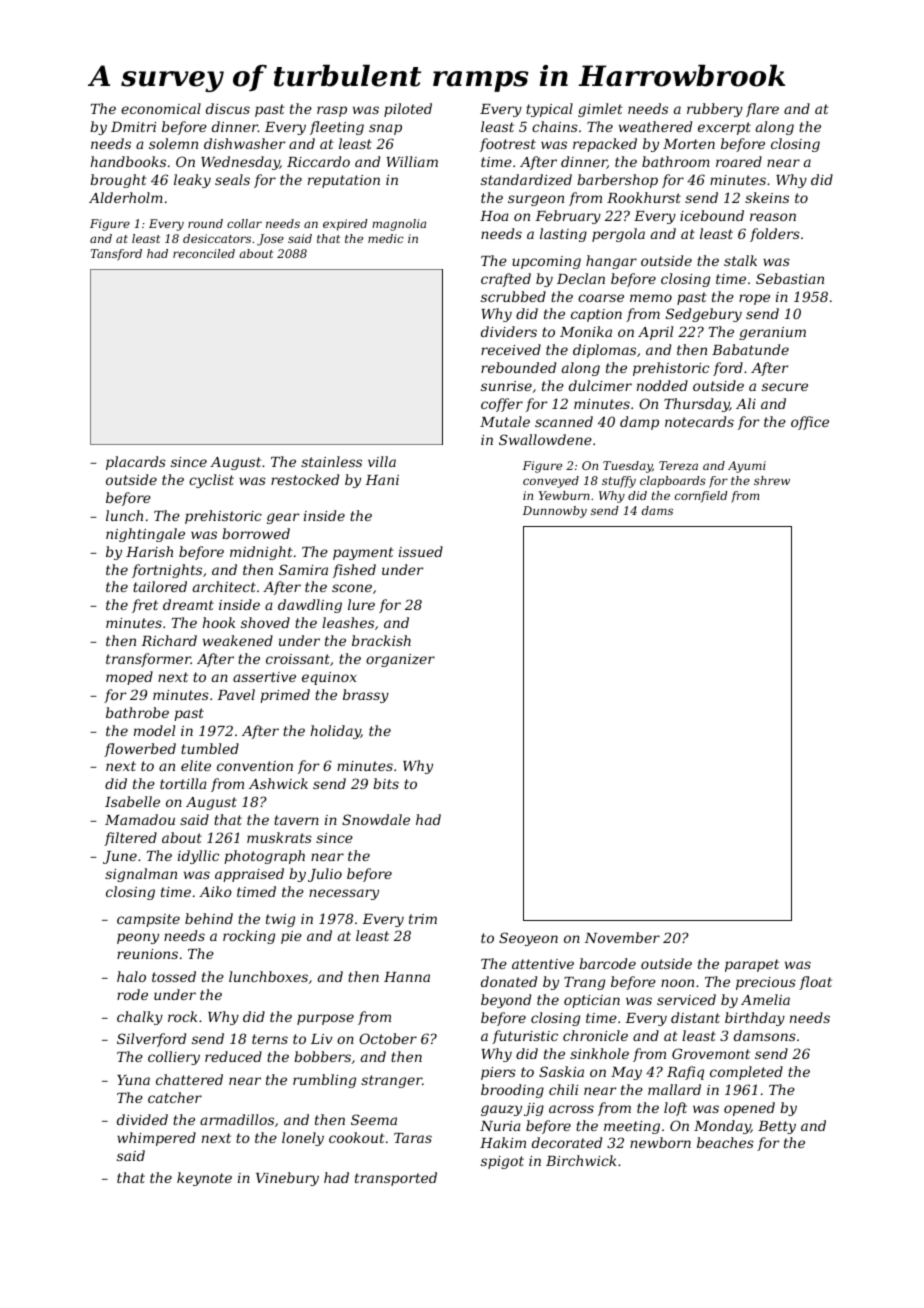 The image size is (924, 1308). Describe the element at coordinates (118, 181) in the document. I see `brought` at that location.
